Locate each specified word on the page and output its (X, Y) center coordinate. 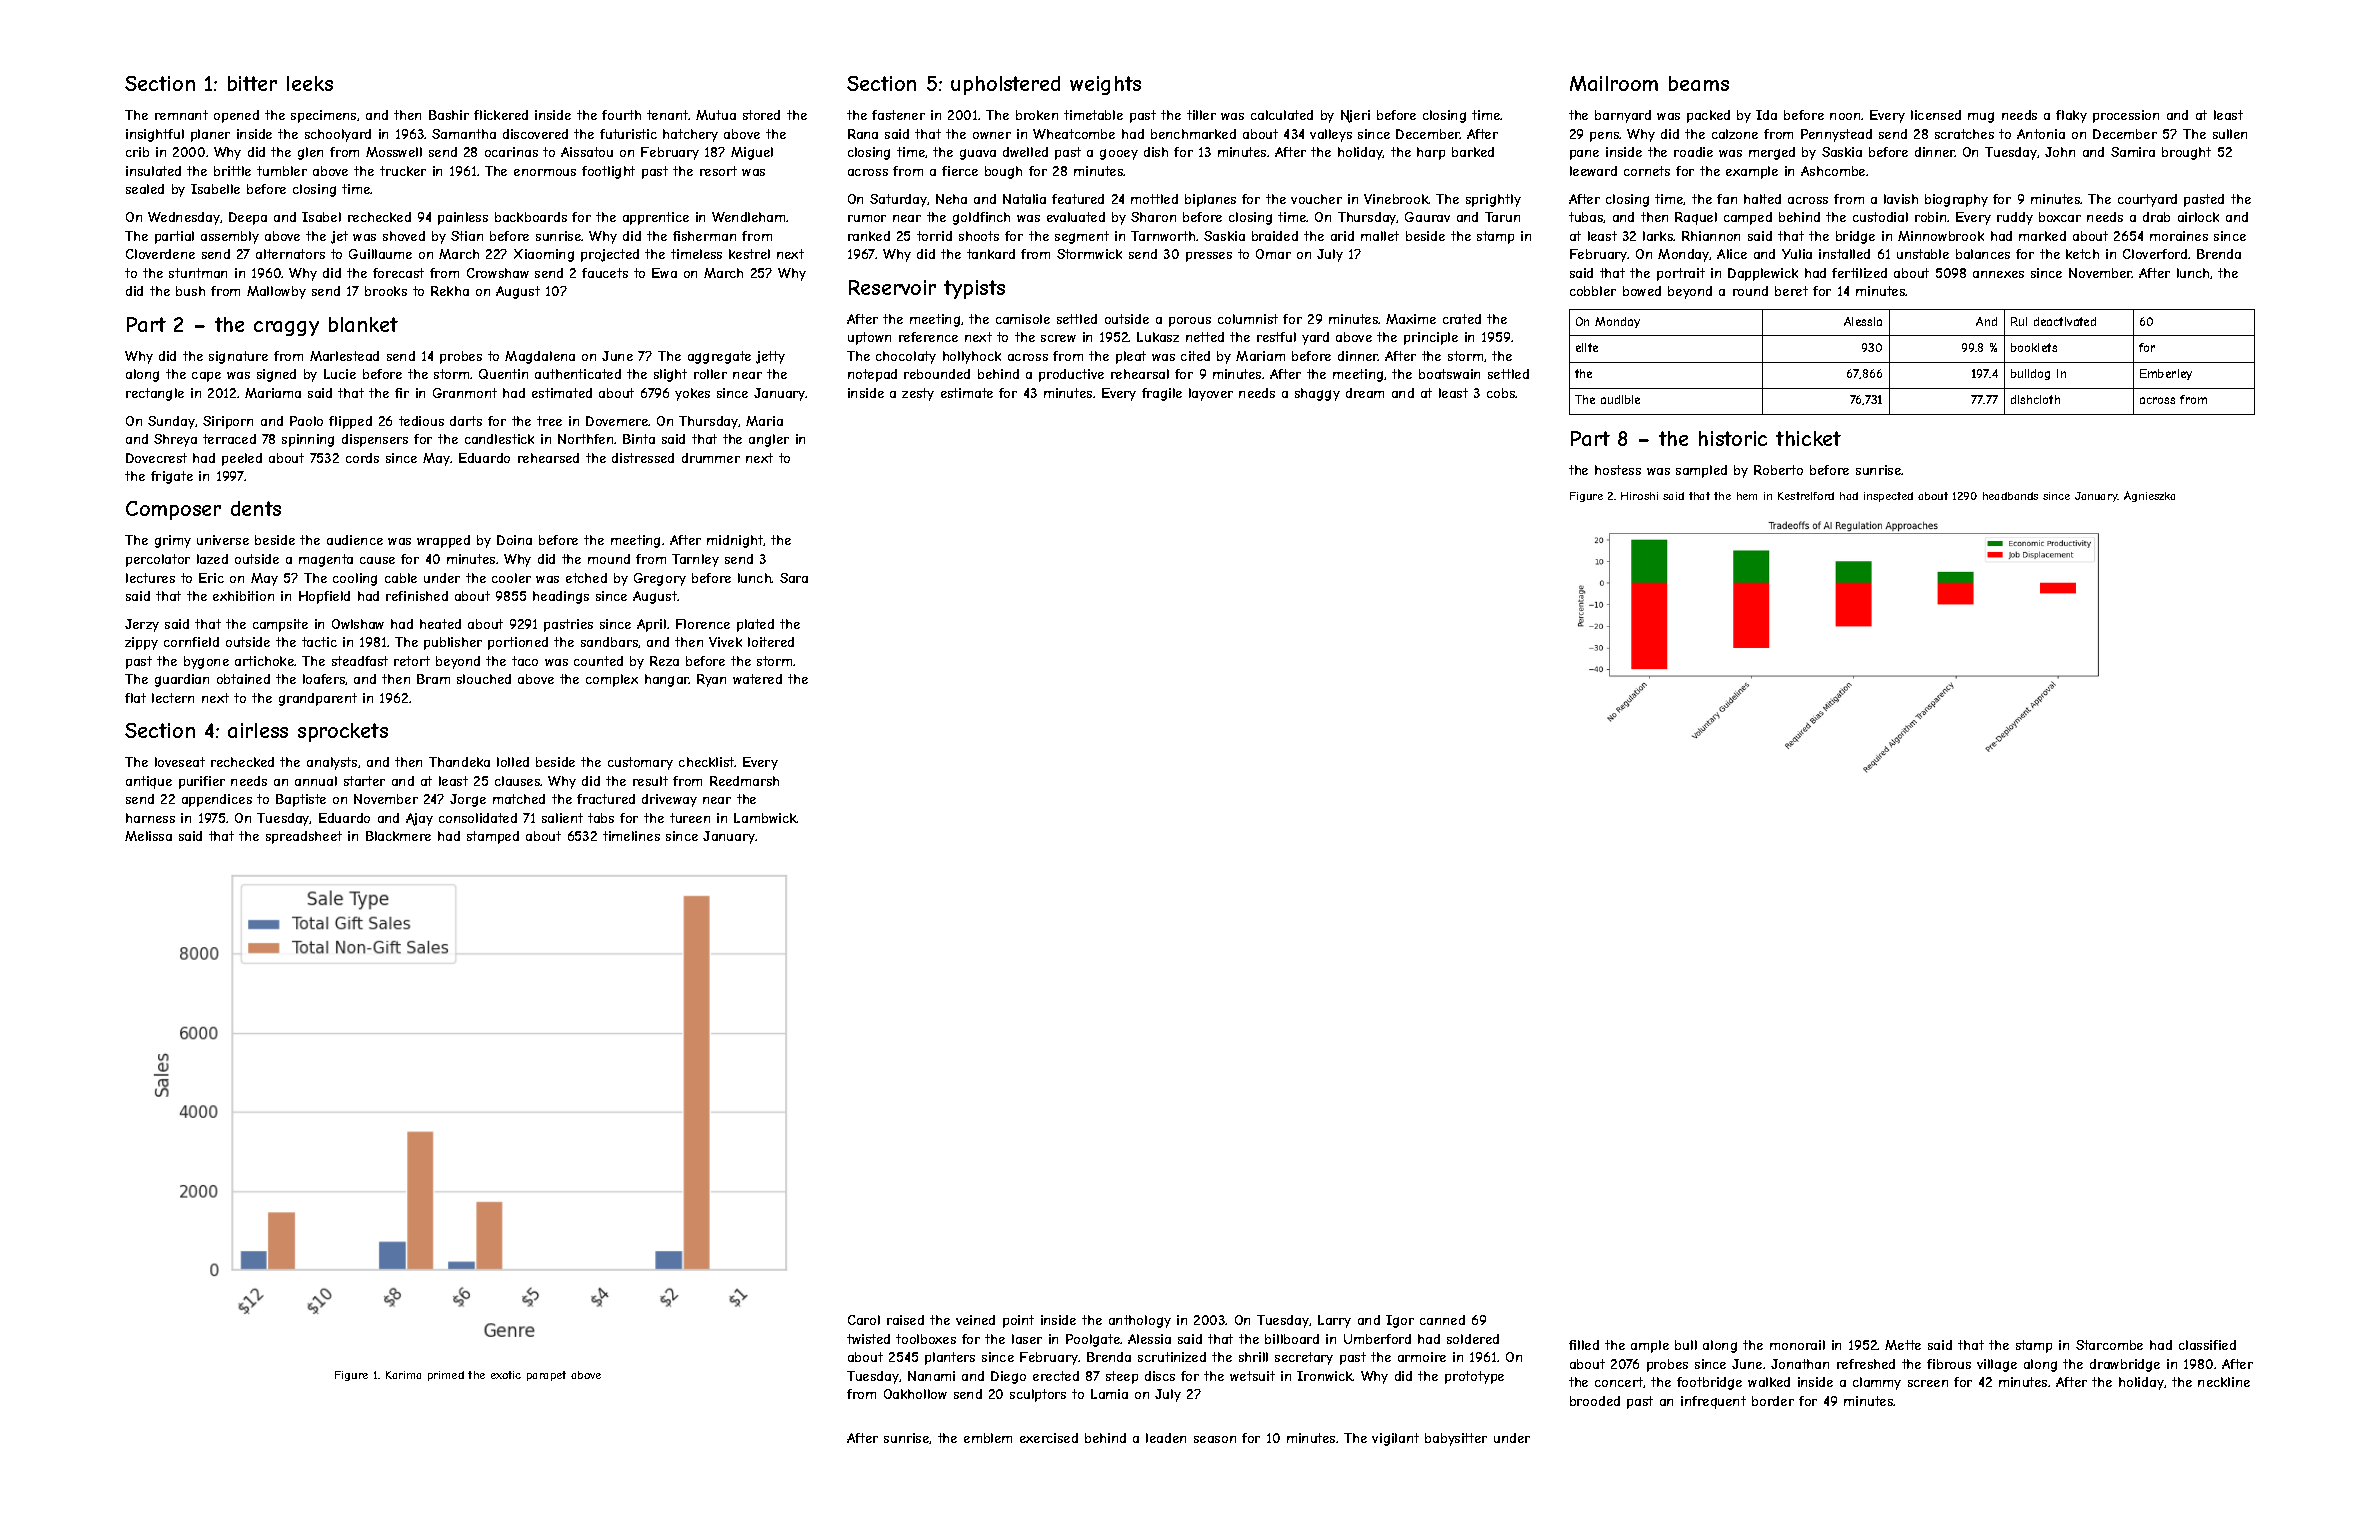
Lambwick (765, 818)
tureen (690, 818)
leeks (310, 83)
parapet (546, 1376)
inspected (1888, 497)
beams (1699, 83)
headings (561, 597)
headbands (2010, 496)
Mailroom (1614, 83)
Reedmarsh (744, 781)
